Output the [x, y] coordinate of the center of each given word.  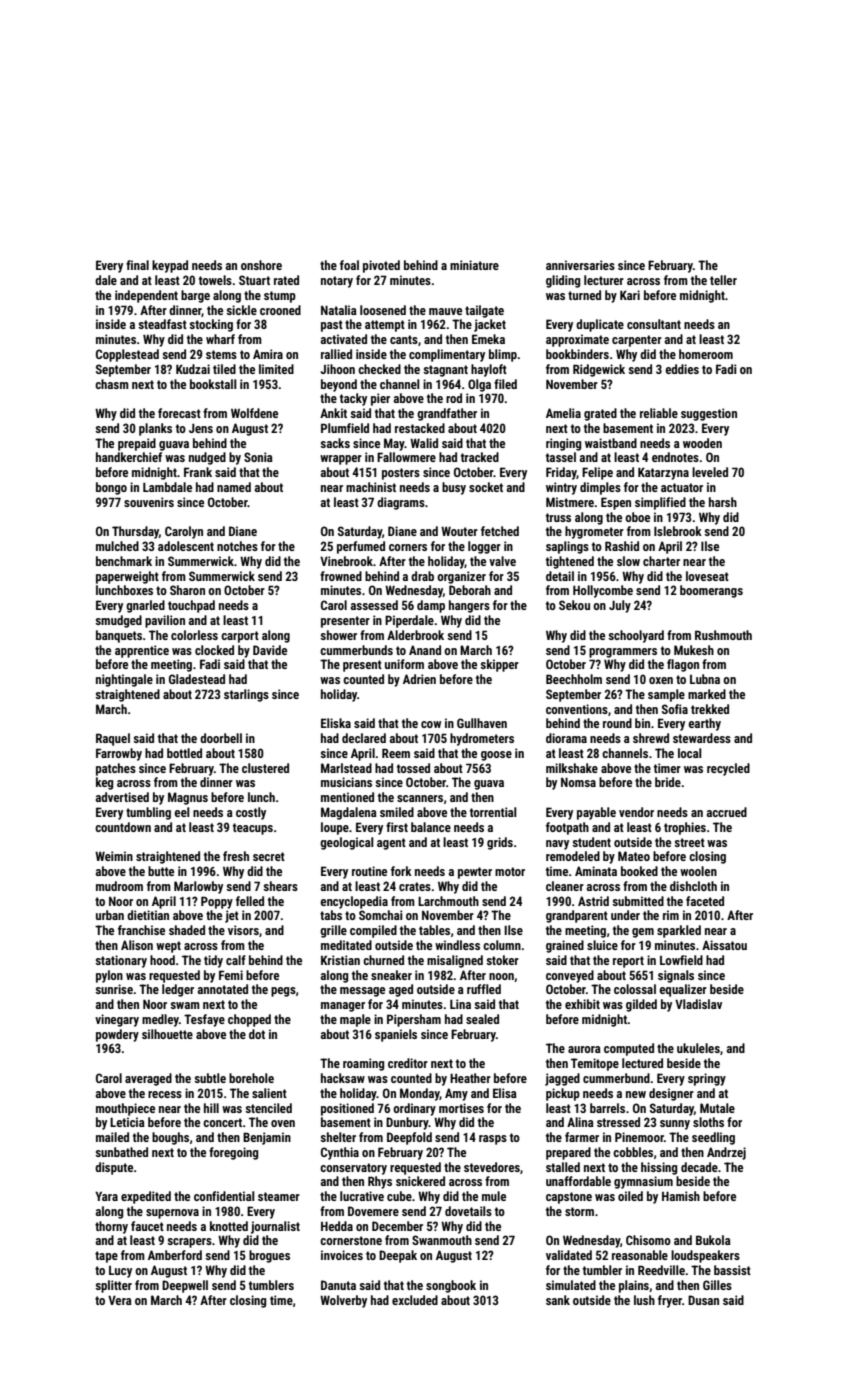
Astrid [593, 901]
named [234, 487]
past [332, 326]
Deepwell [185, 1286]
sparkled [679, 931]
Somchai [381, 915]
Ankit [333, 413]
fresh [236, 856]
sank [558, 1300]
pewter [475, 873]
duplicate [600, 325]
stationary [121, 961]
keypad [170, 266]
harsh [723, 502]
